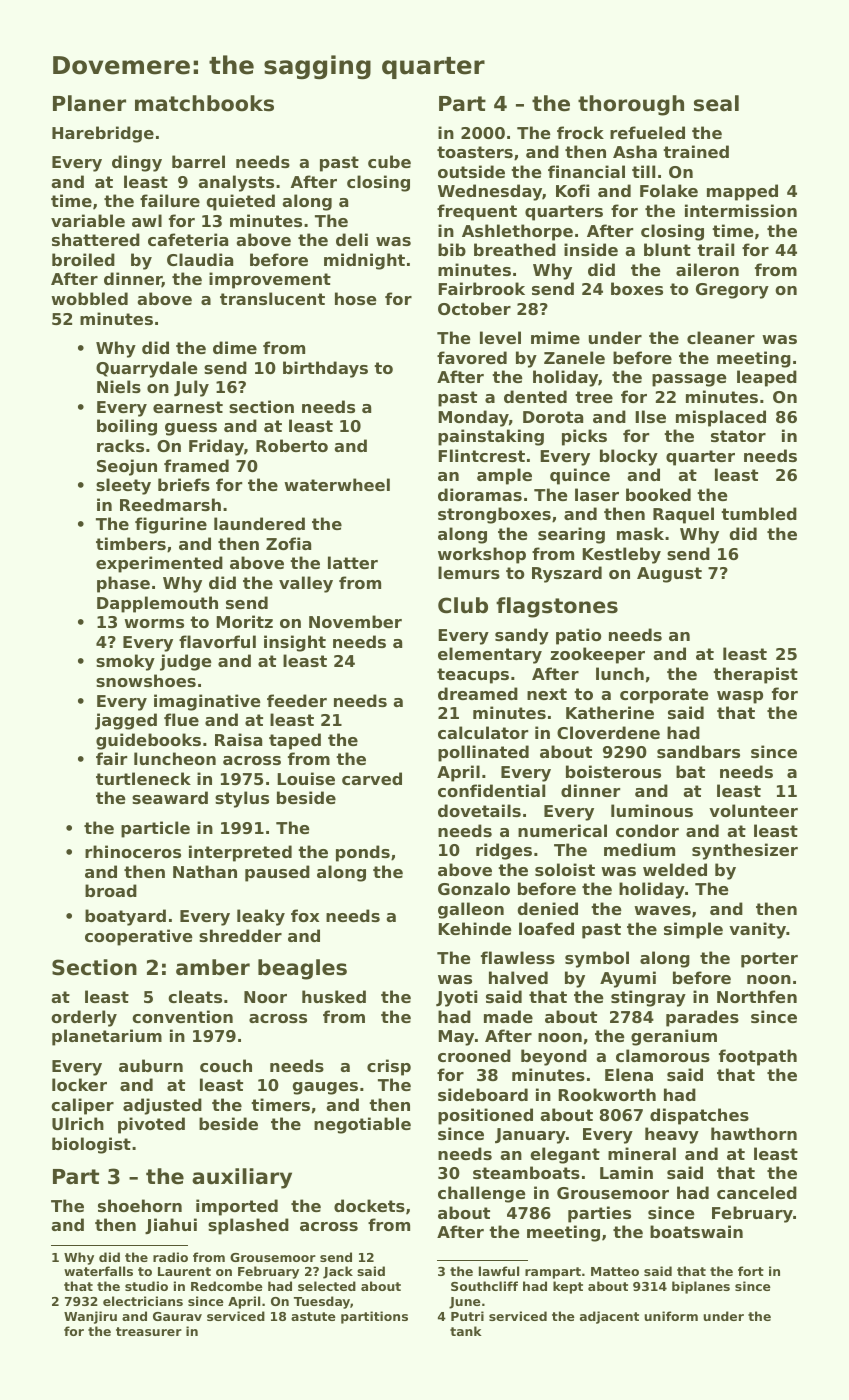  I want to click on treasurer, so click(149, 1331).
